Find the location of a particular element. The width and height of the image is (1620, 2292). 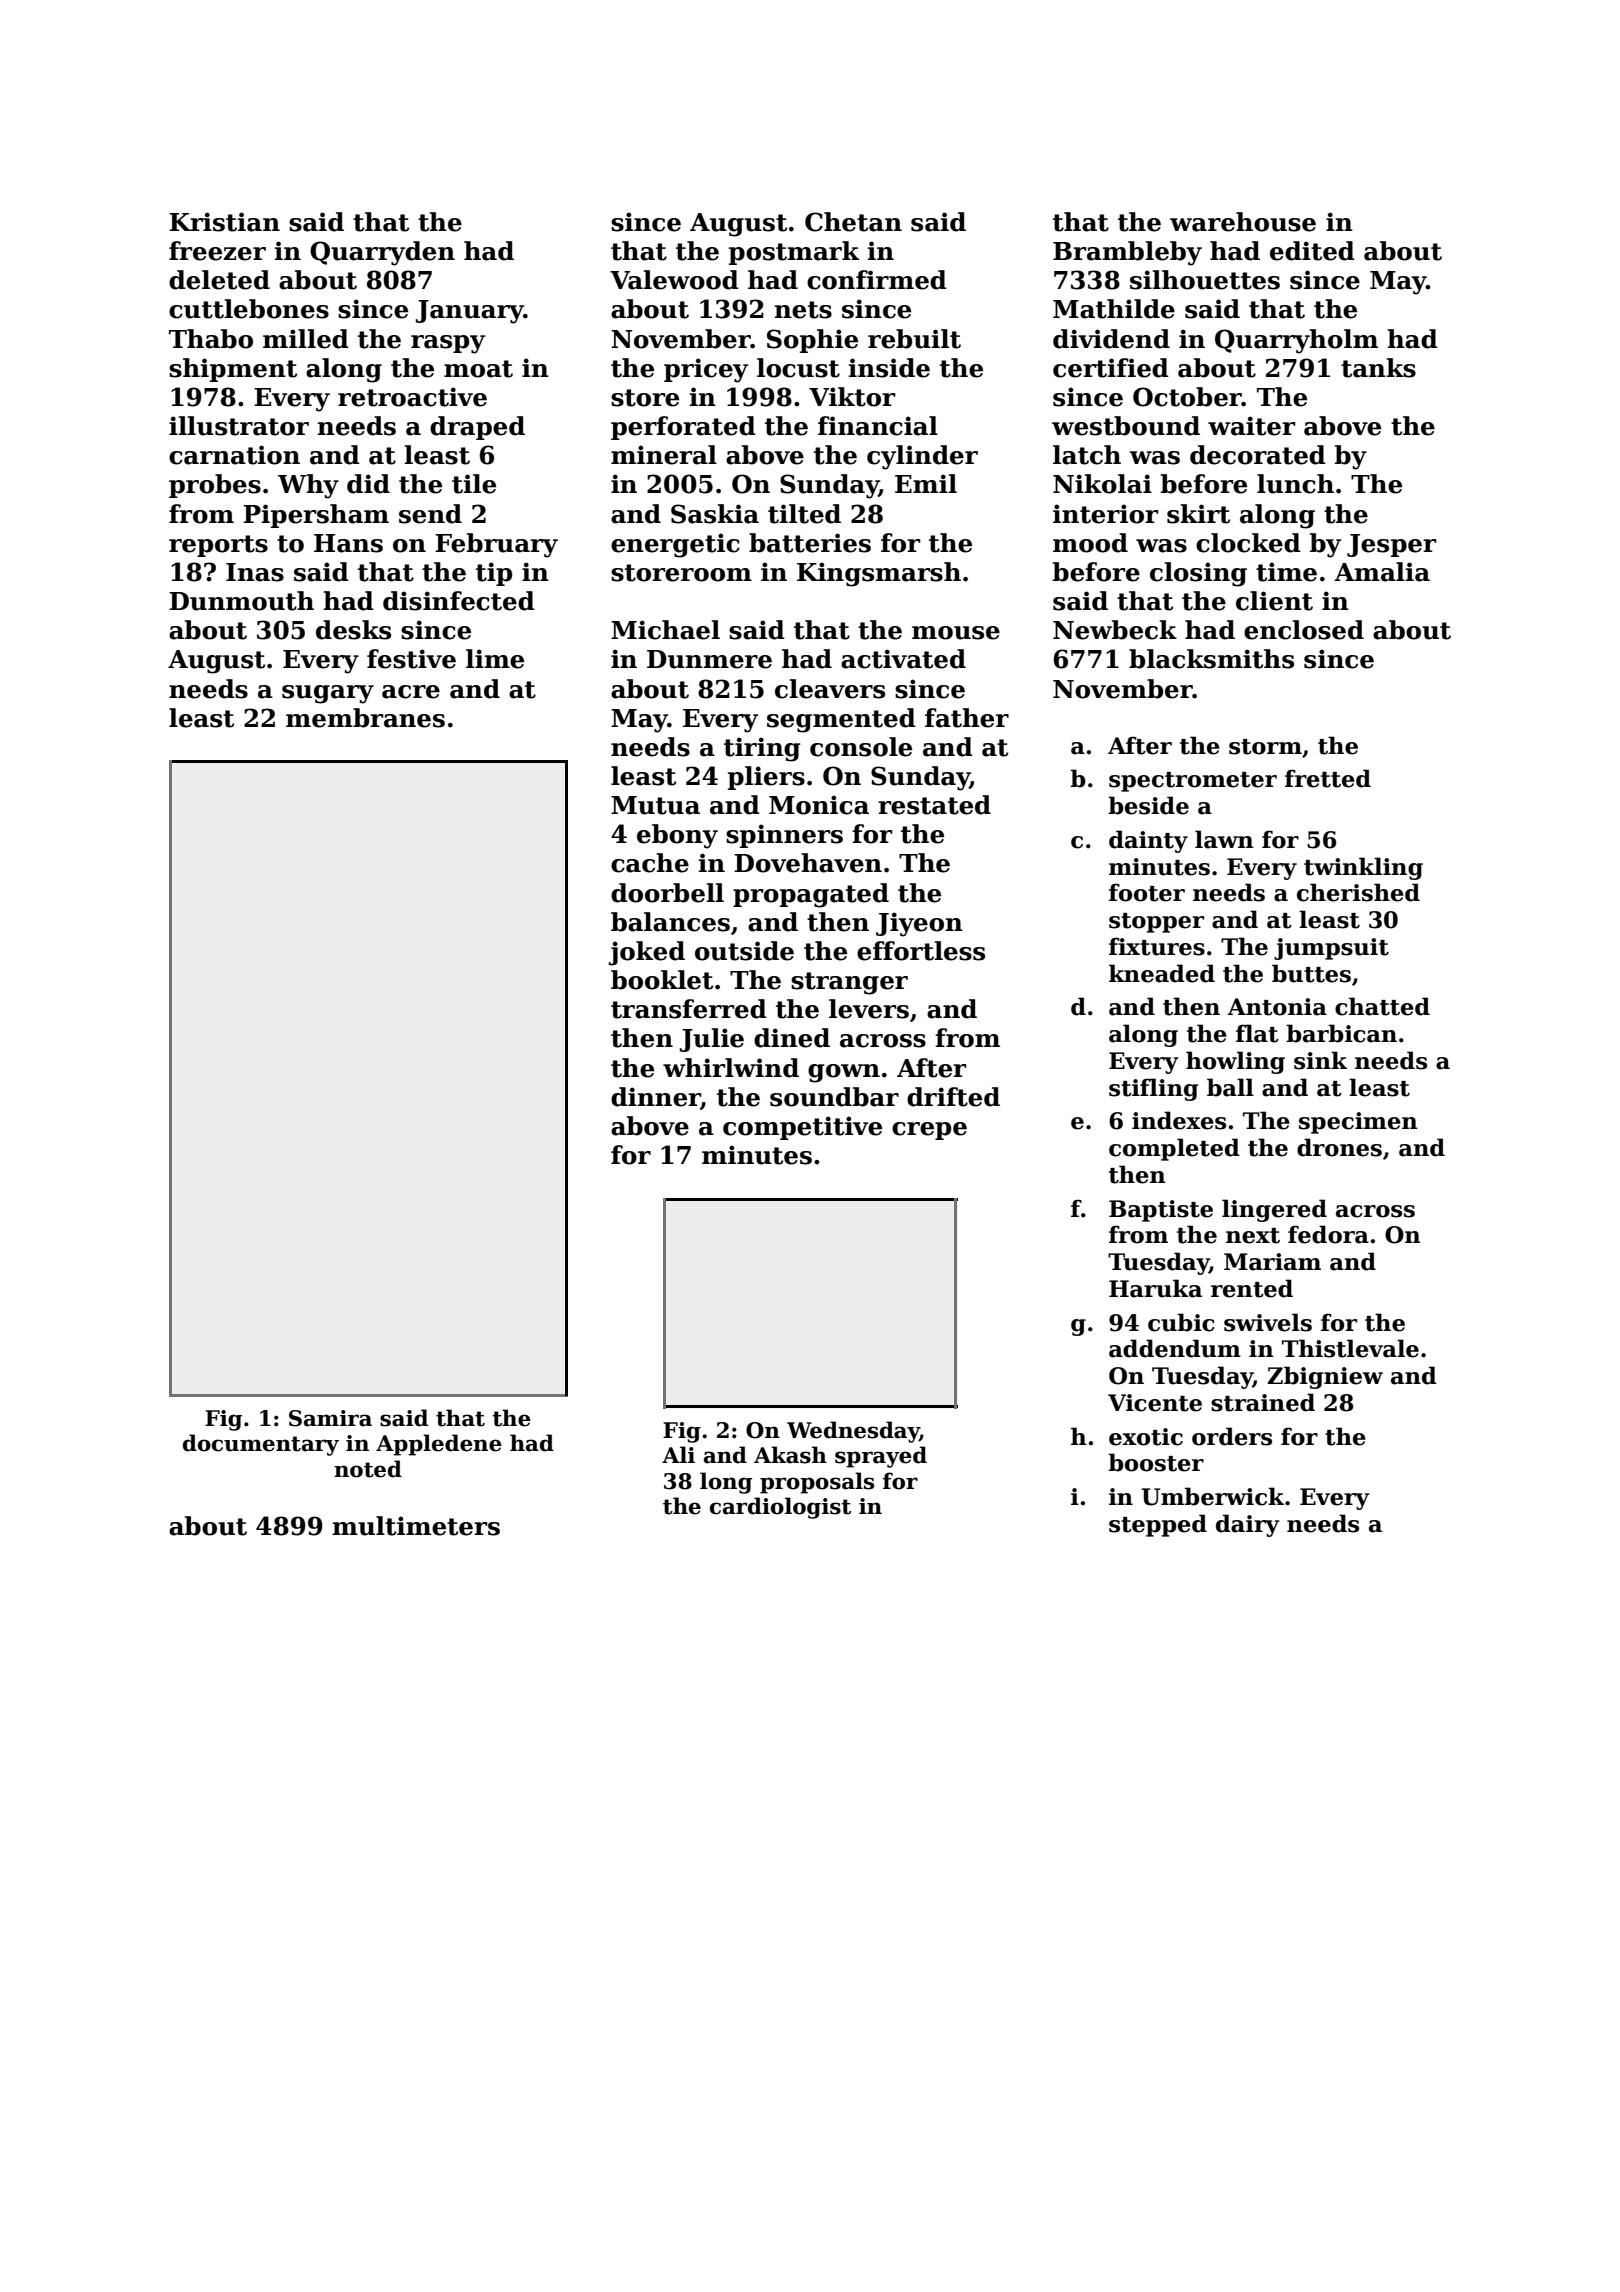

desks is located at coordinates (353, 630).
